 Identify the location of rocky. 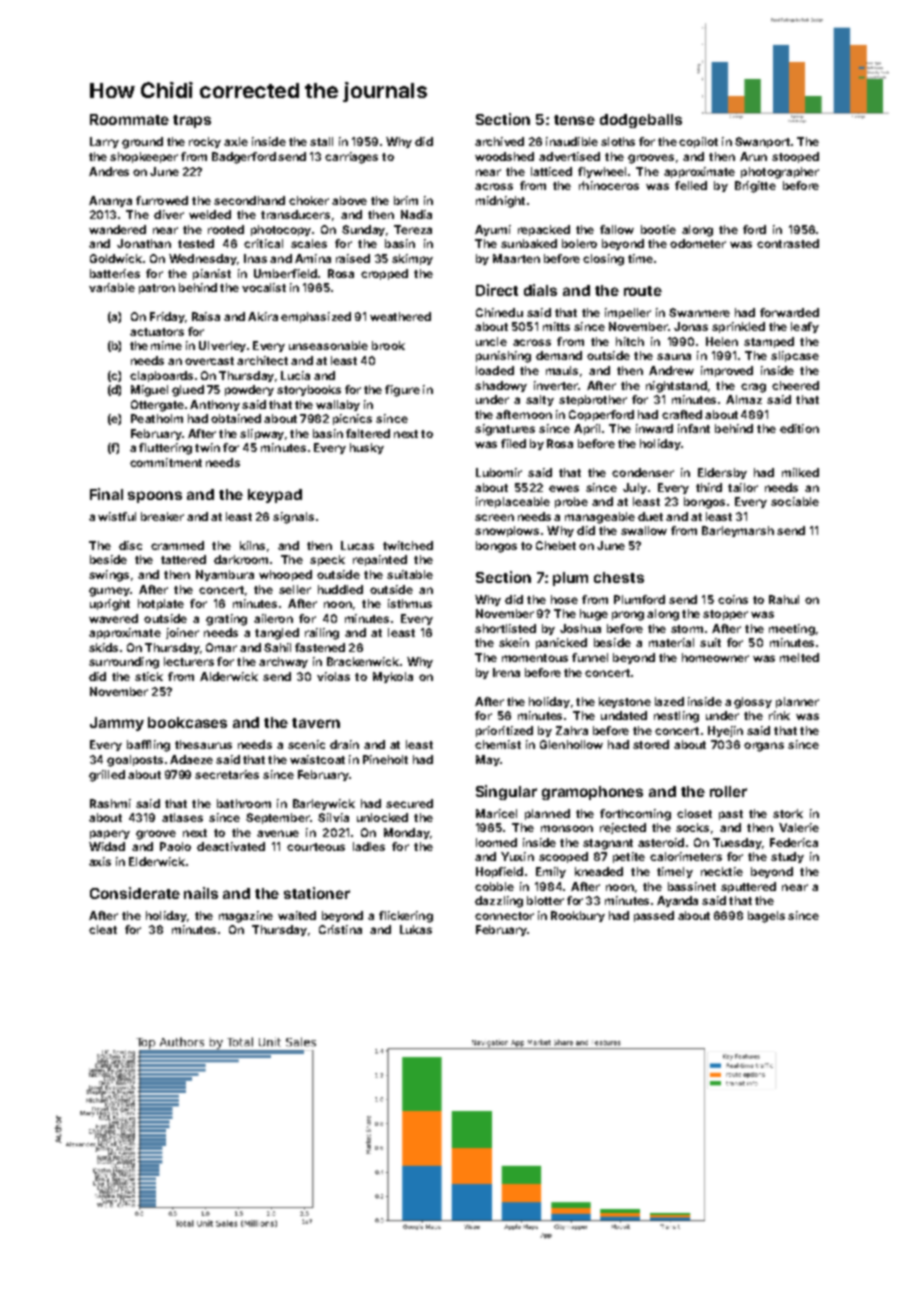
(205, 142).
